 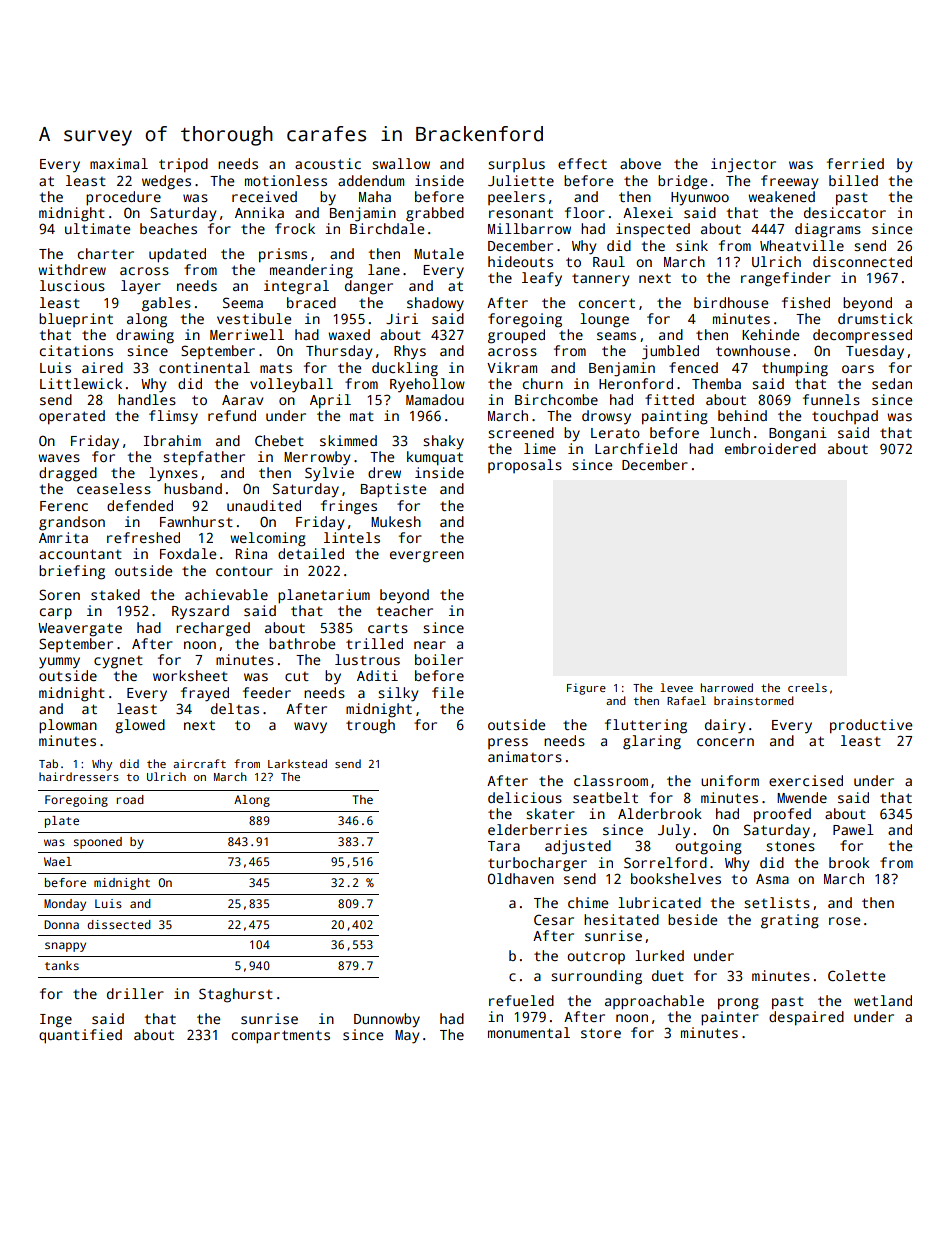 I want to click on May, so click(x=407, y=1037).
